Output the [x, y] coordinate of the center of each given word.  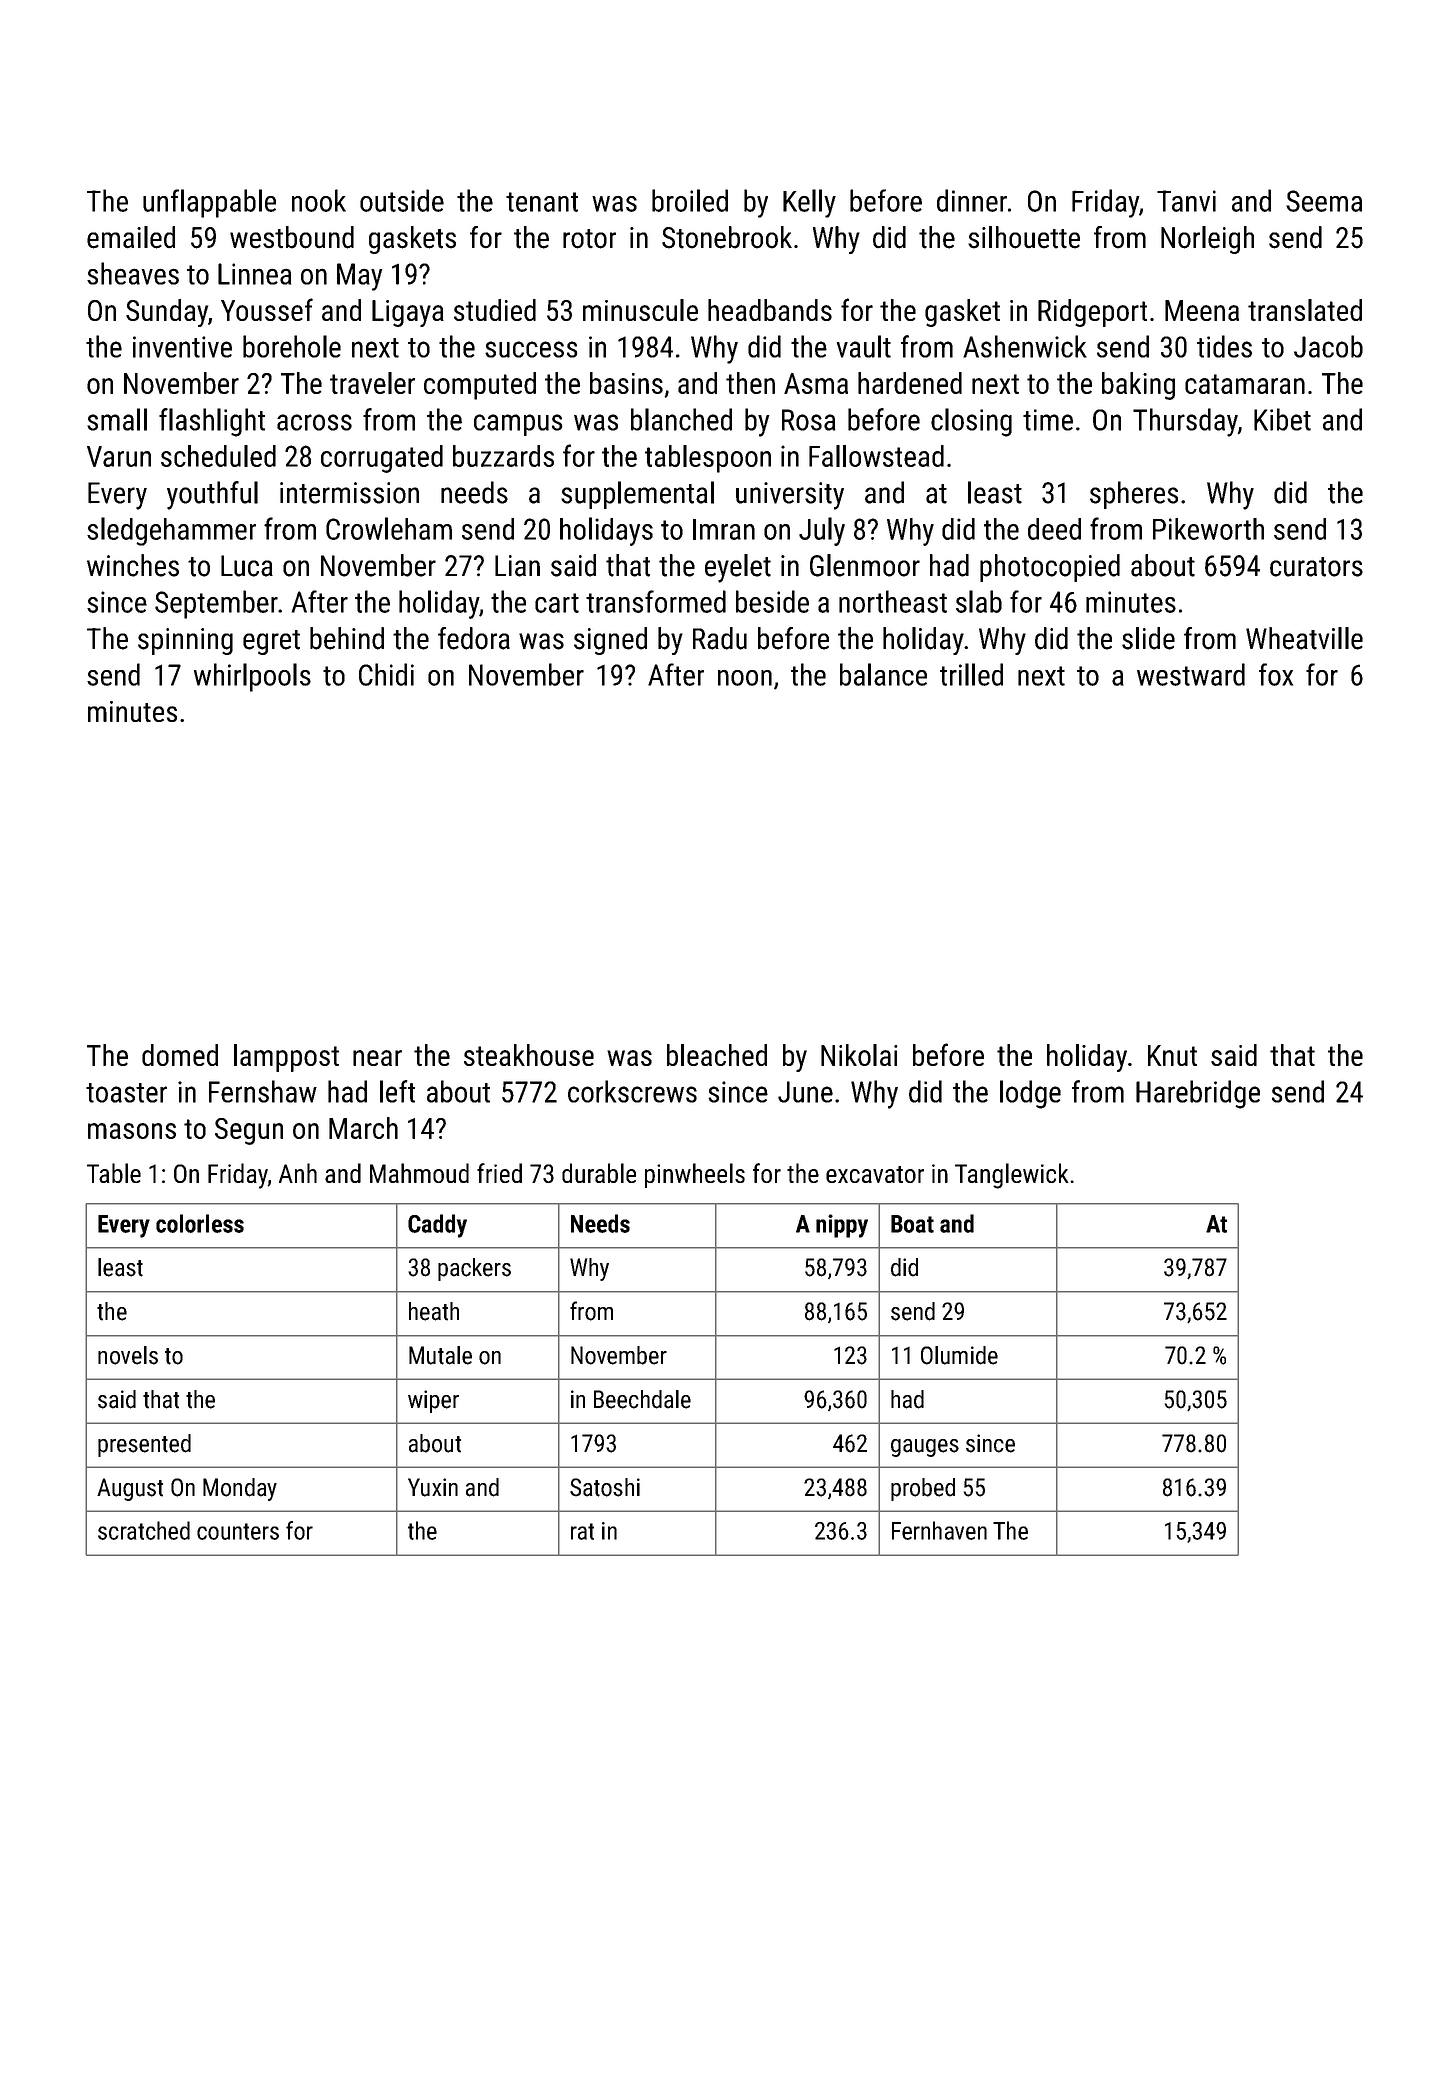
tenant [542, 202]
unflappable [209, 203]
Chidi [386, 674]
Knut [1172, 1055]
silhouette [1024, 237]
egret [271, 642]
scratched [144, 1530]
